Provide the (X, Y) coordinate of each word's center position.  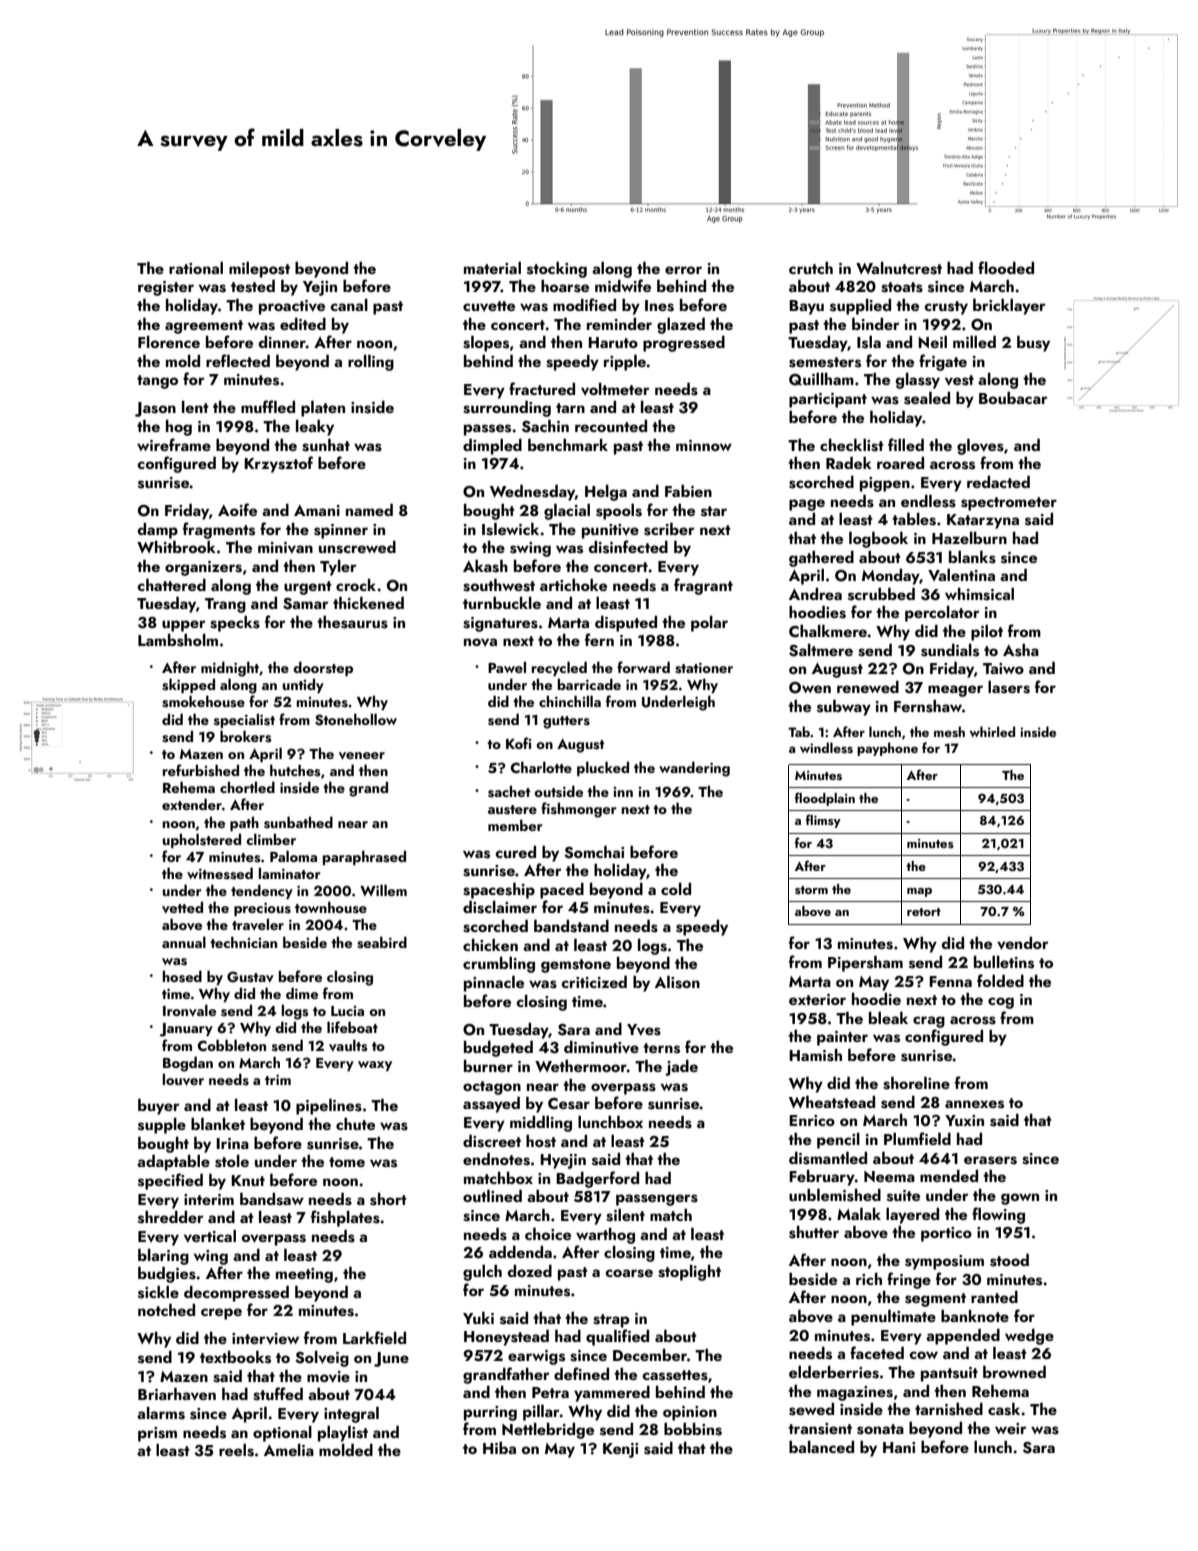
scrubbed (881, 594)
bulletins (1004, 962)
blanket (218, 1124)
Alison (677, 982)
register (166, 288)
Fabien (688, 491)
